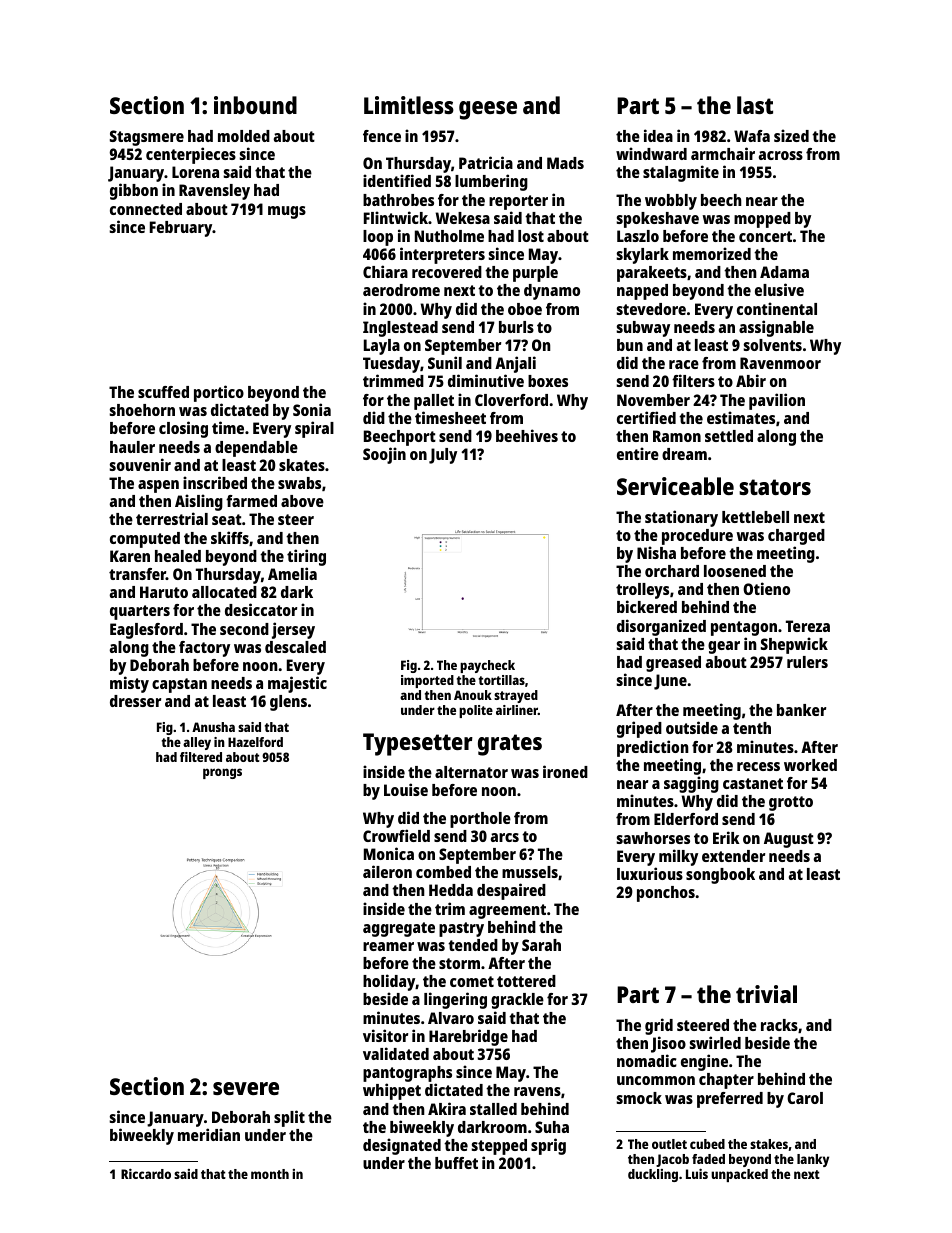  What do you see at coordinates (129, 684) in the document?
I see `misty` at bounding box center [129, 684].
